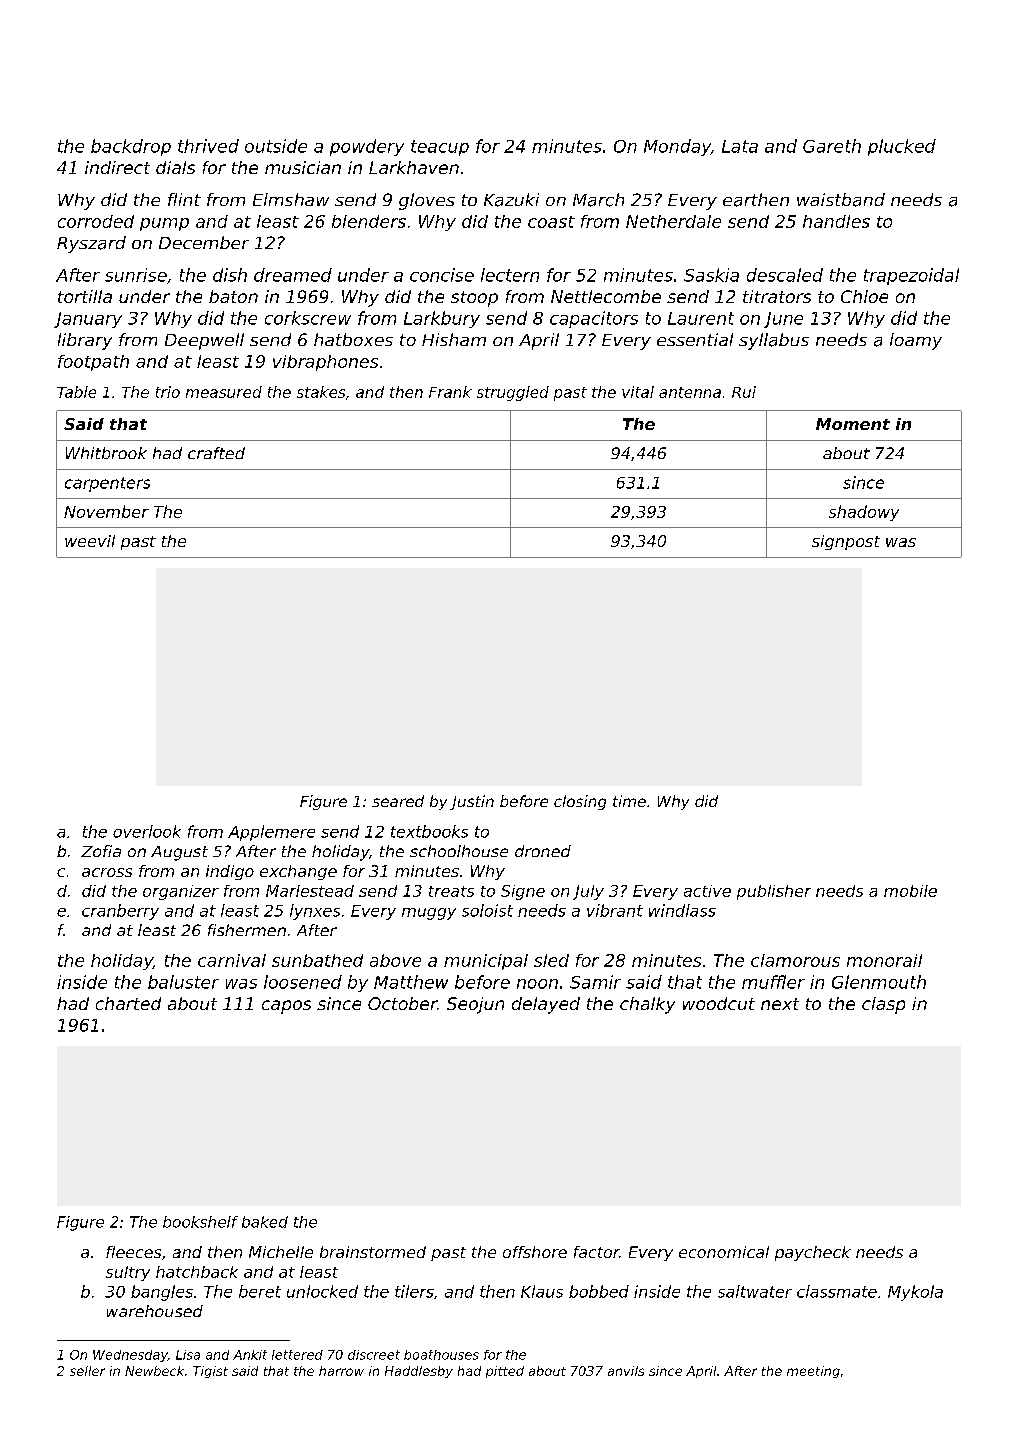  I want to click on struggled, so click(513, 393).
